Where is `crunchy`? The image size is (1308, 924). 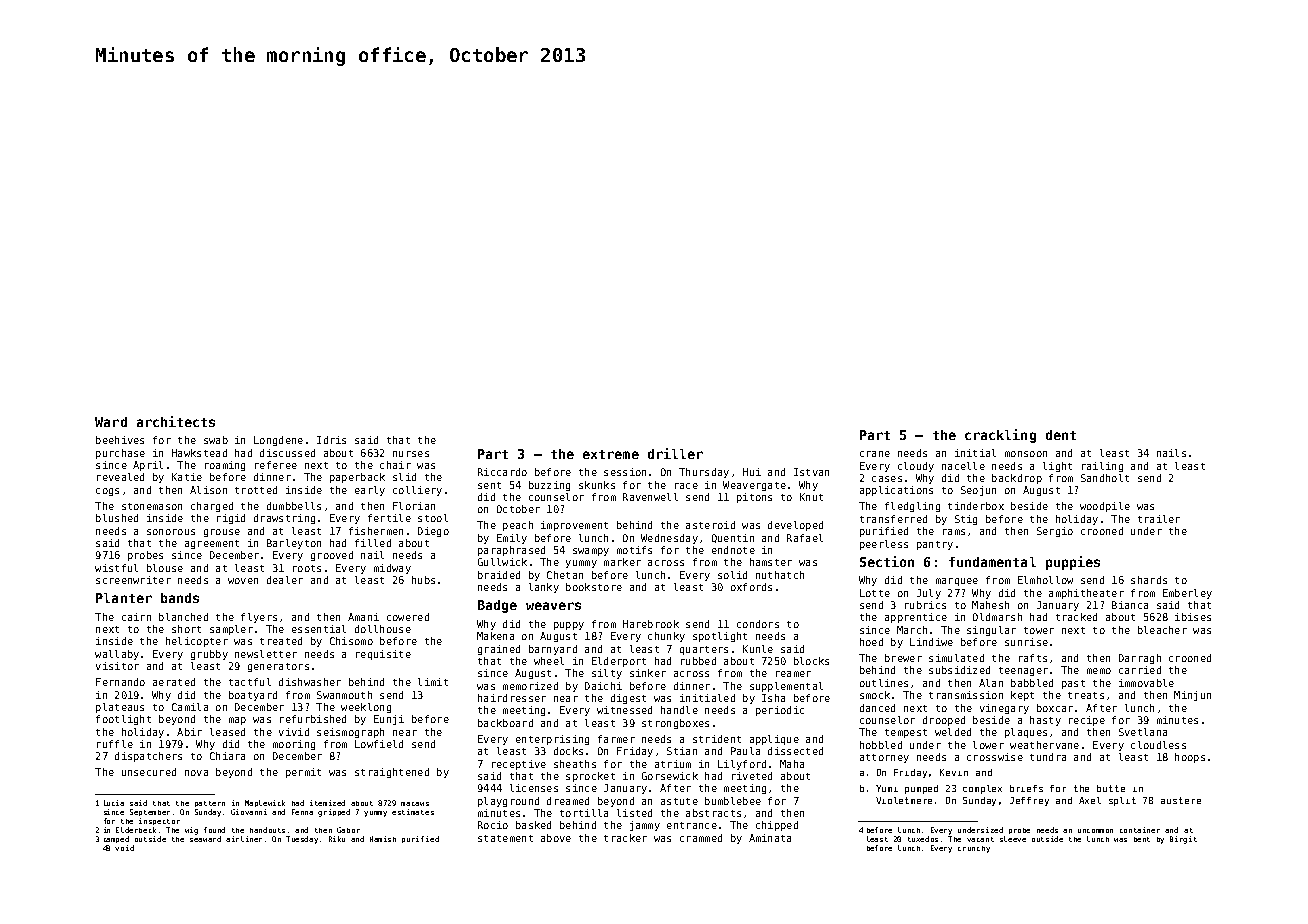 crunchy is located at coordinates (974, 849).
